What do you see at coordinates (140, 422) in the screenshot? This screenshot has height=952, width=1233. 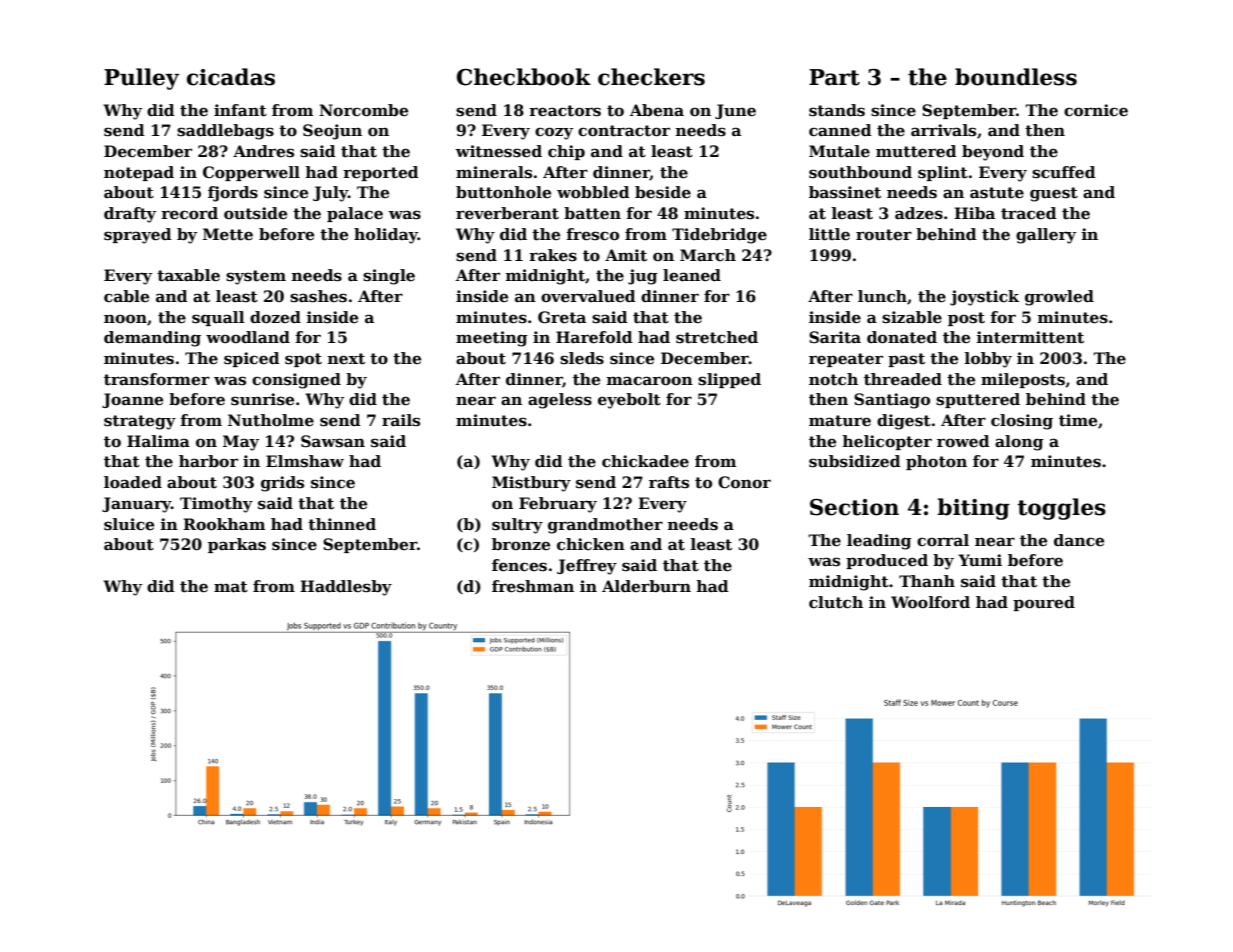 I see `strategy` at bounding box center [140, 422].
